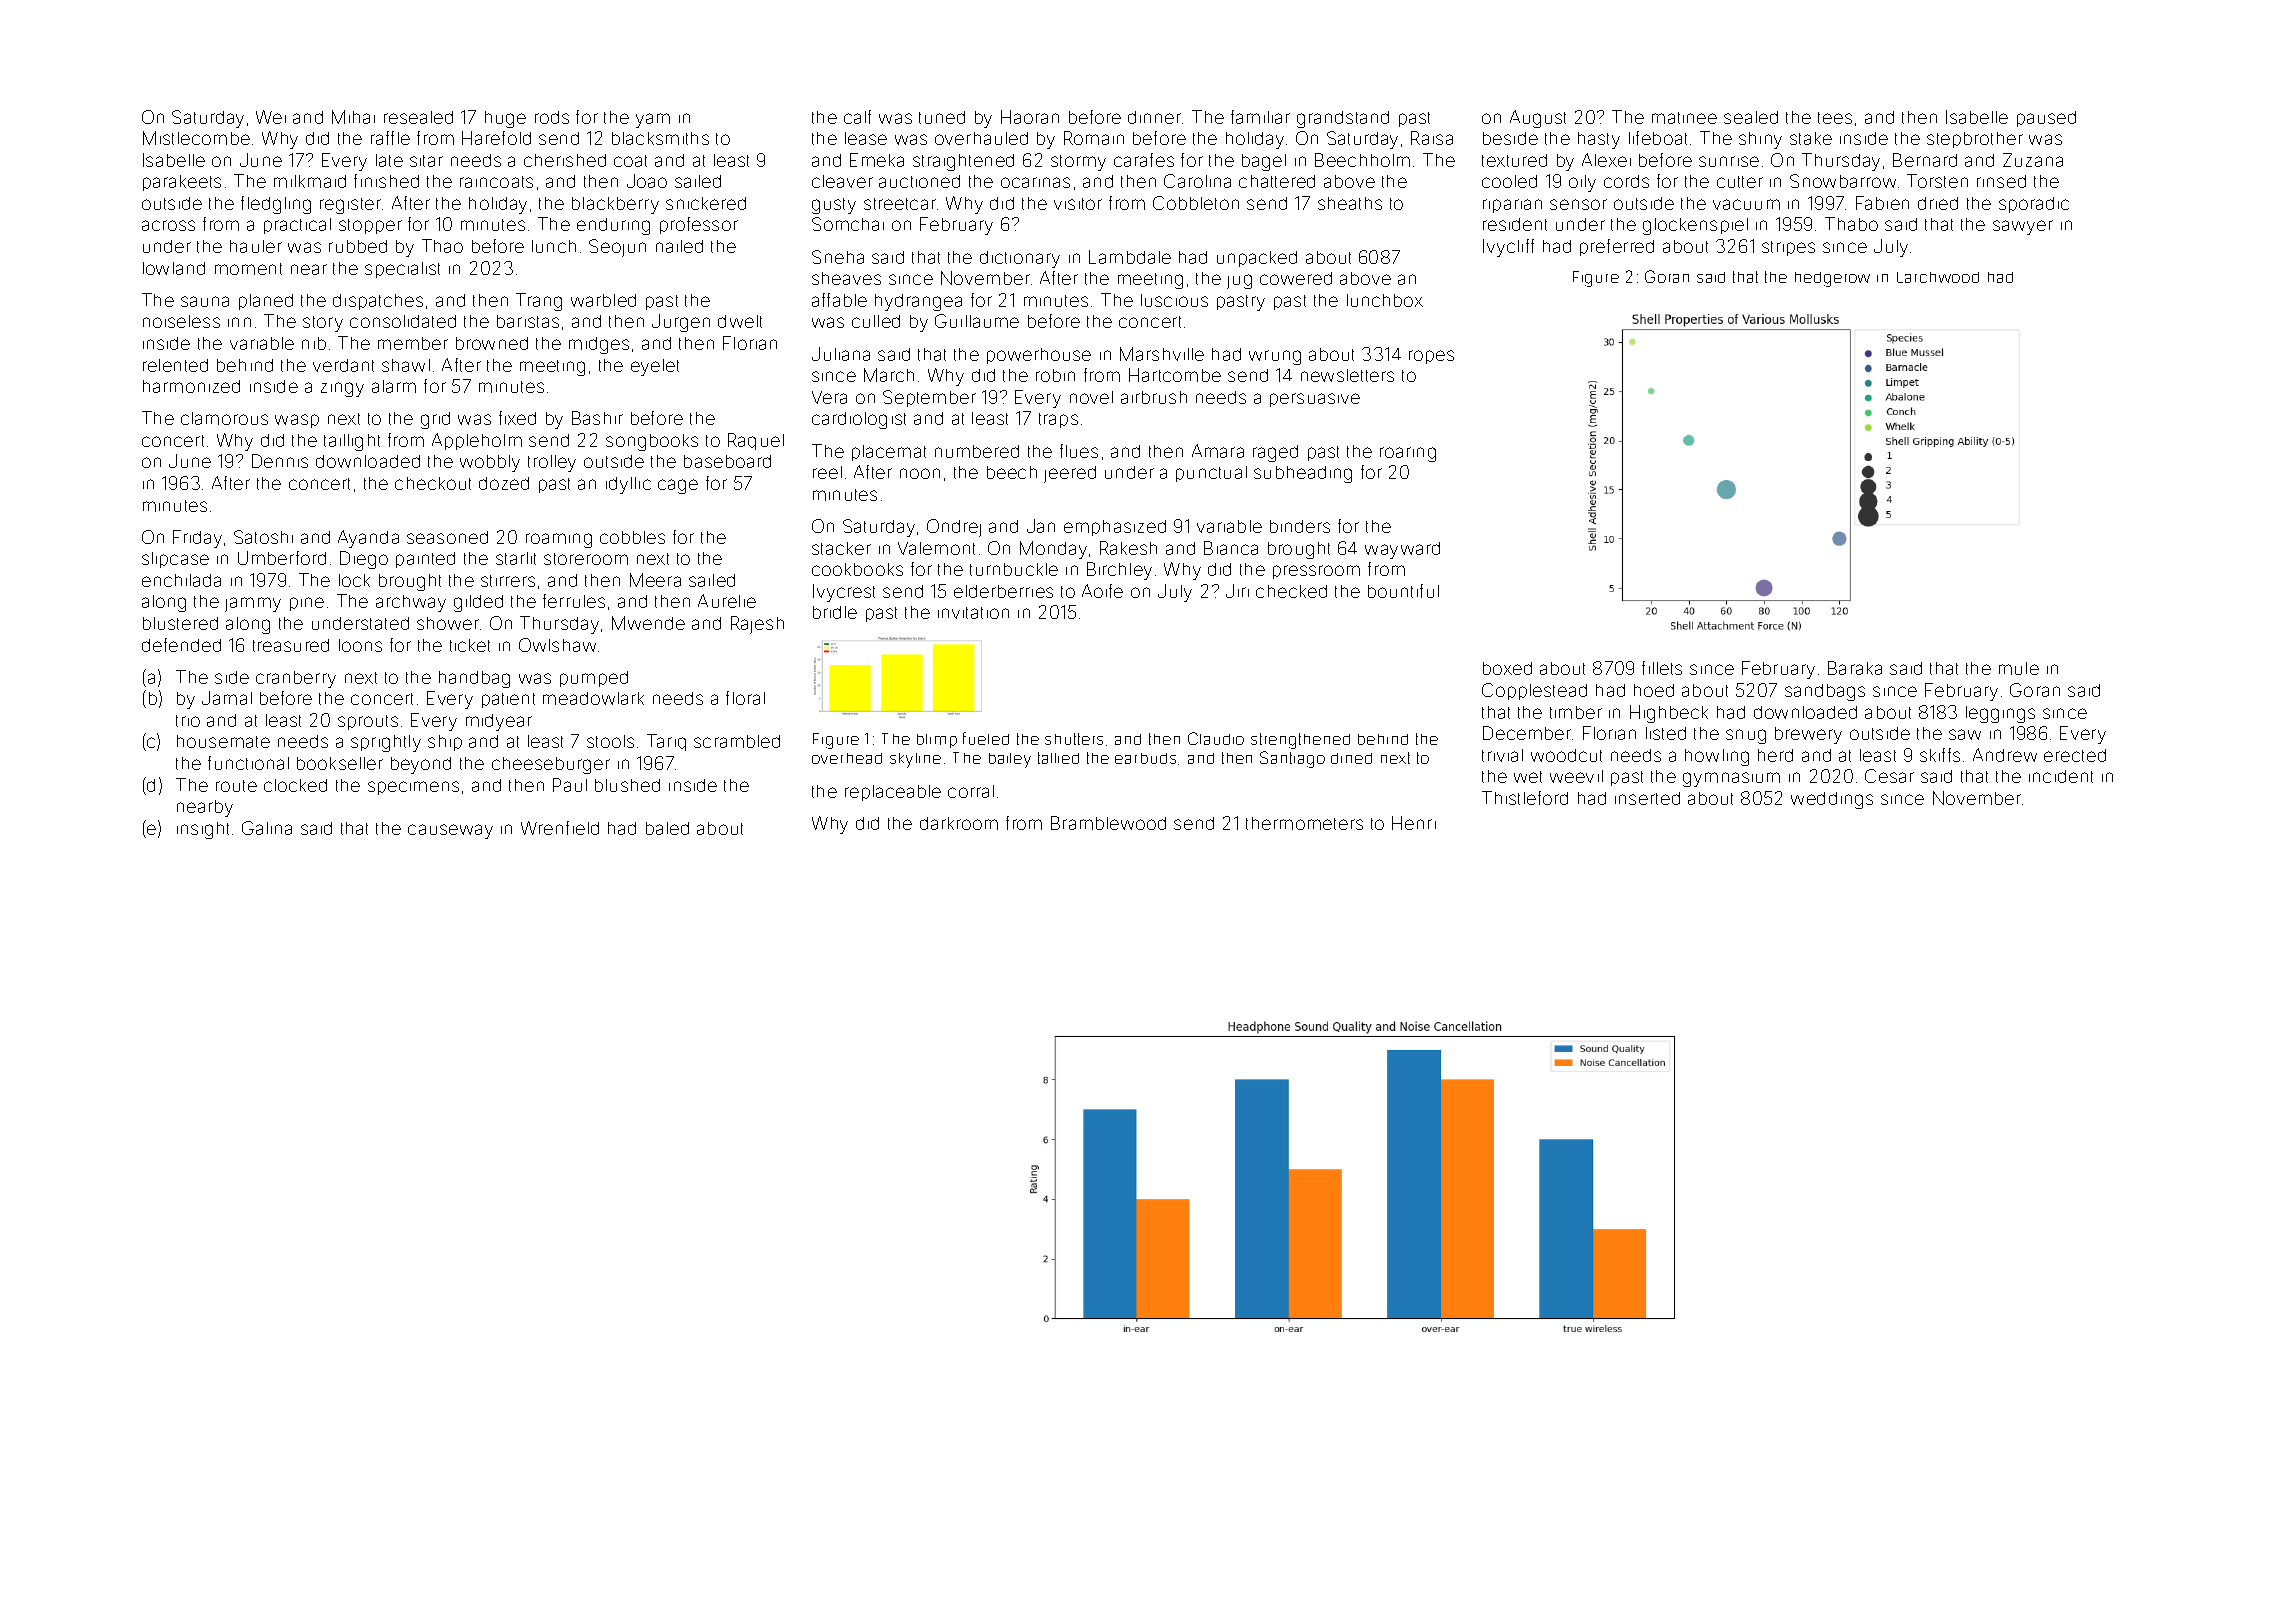  What do you see at coordinates (1408, 454) in the screenshot?
I see `roaring` at bounding box center [1408, 454].
